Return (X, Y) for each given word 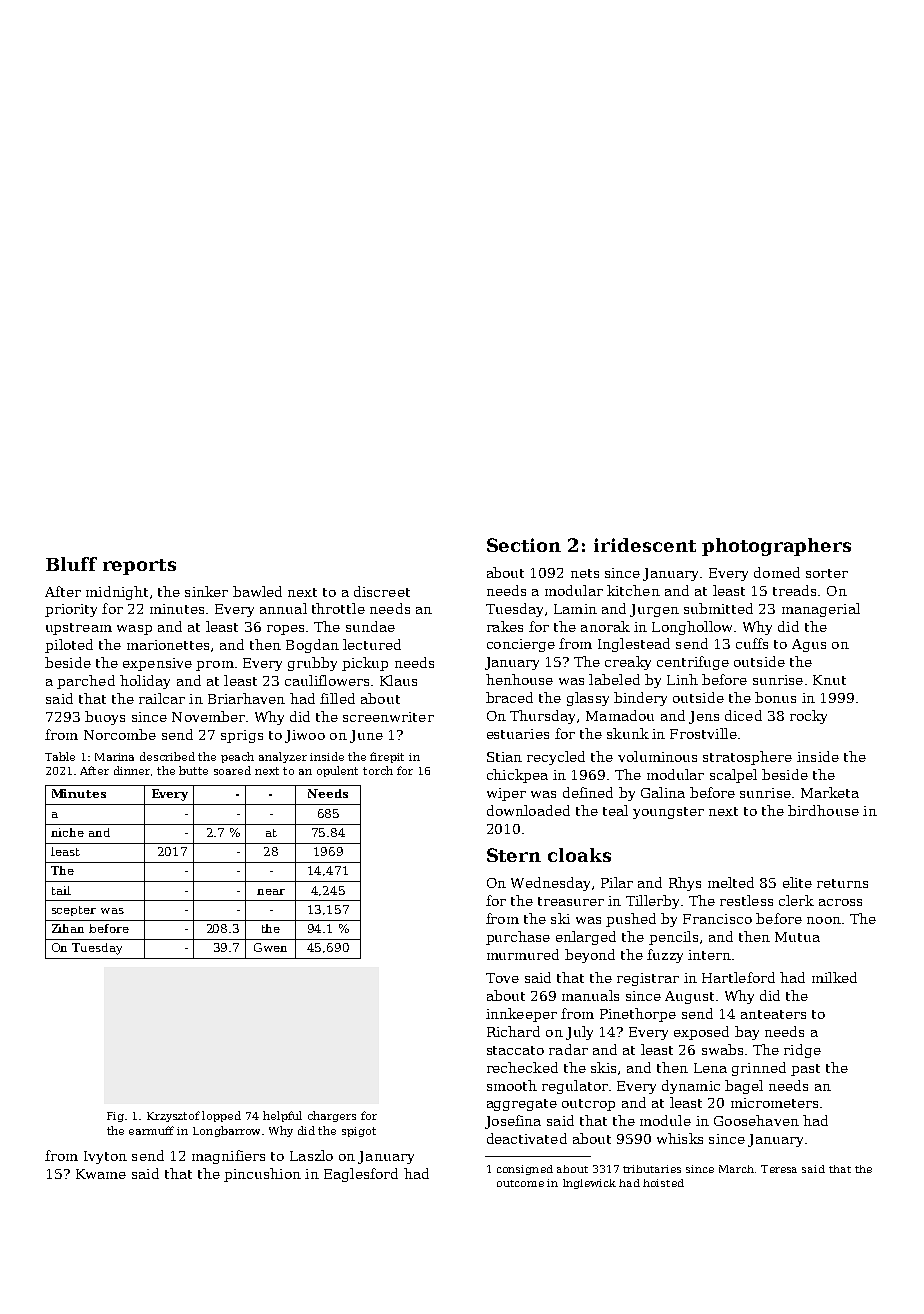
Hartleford (738, 977)
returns (842, 883)
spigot (359, 1132)
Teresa (779, 1169)
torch (378, 770)
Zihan (68, 928)
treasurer (571, 901)
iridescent (645, 545)
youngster (668, 813)
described (167, 756)
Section (524, 545)
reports (139, 567)
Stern (514, 855)
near (271, 892)
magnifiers (228, 1157)
